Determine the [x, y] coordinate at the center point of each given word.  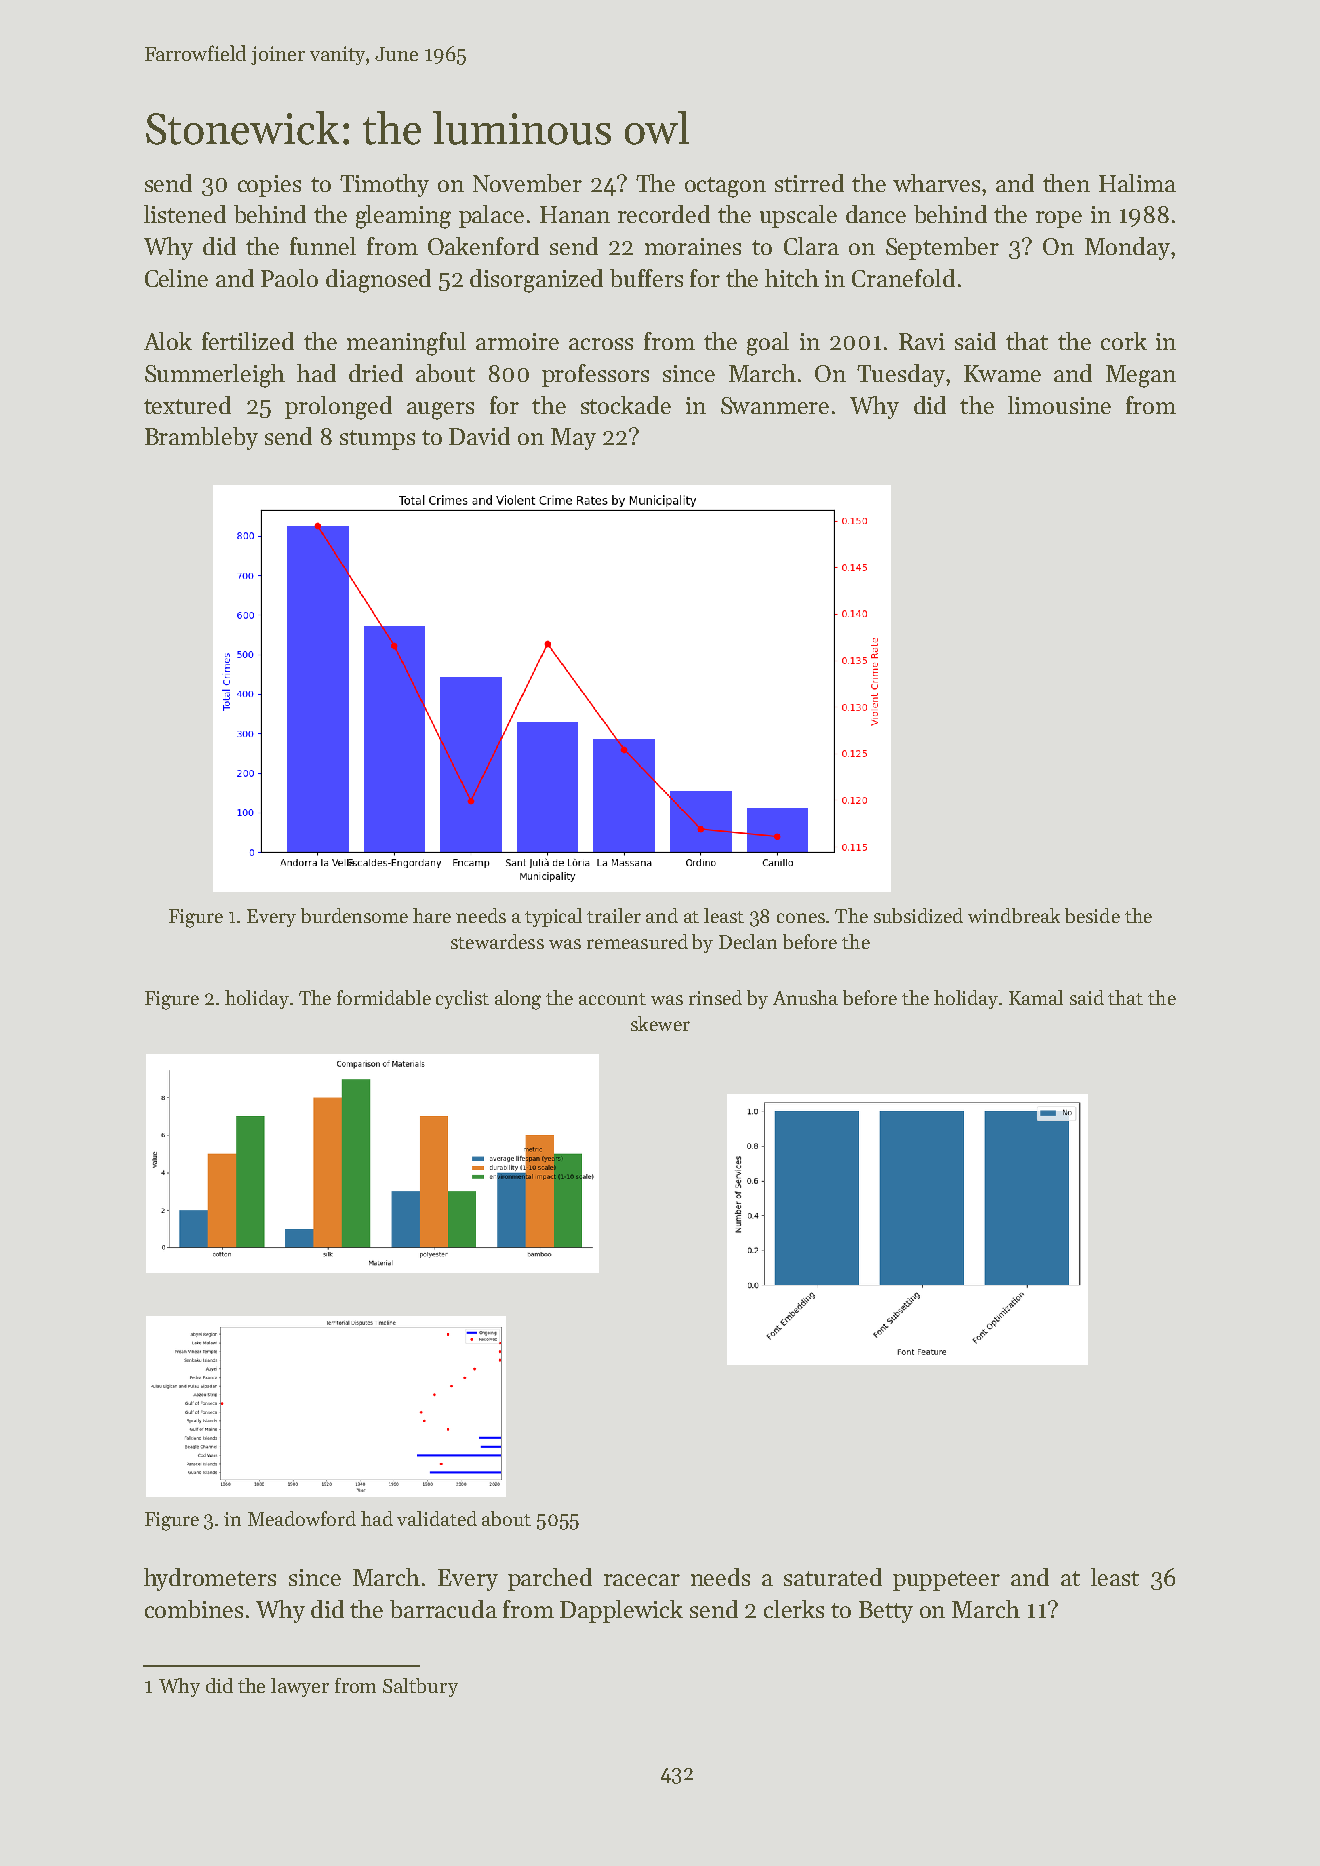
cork [1124, 341]
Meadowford [302, 1518]
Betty [886, 1612]
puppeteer [946, 1581]
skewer [660, 1023]
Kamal [1036, 997]
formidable [384, 997]
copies [269, 186]
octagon [725, 187]
